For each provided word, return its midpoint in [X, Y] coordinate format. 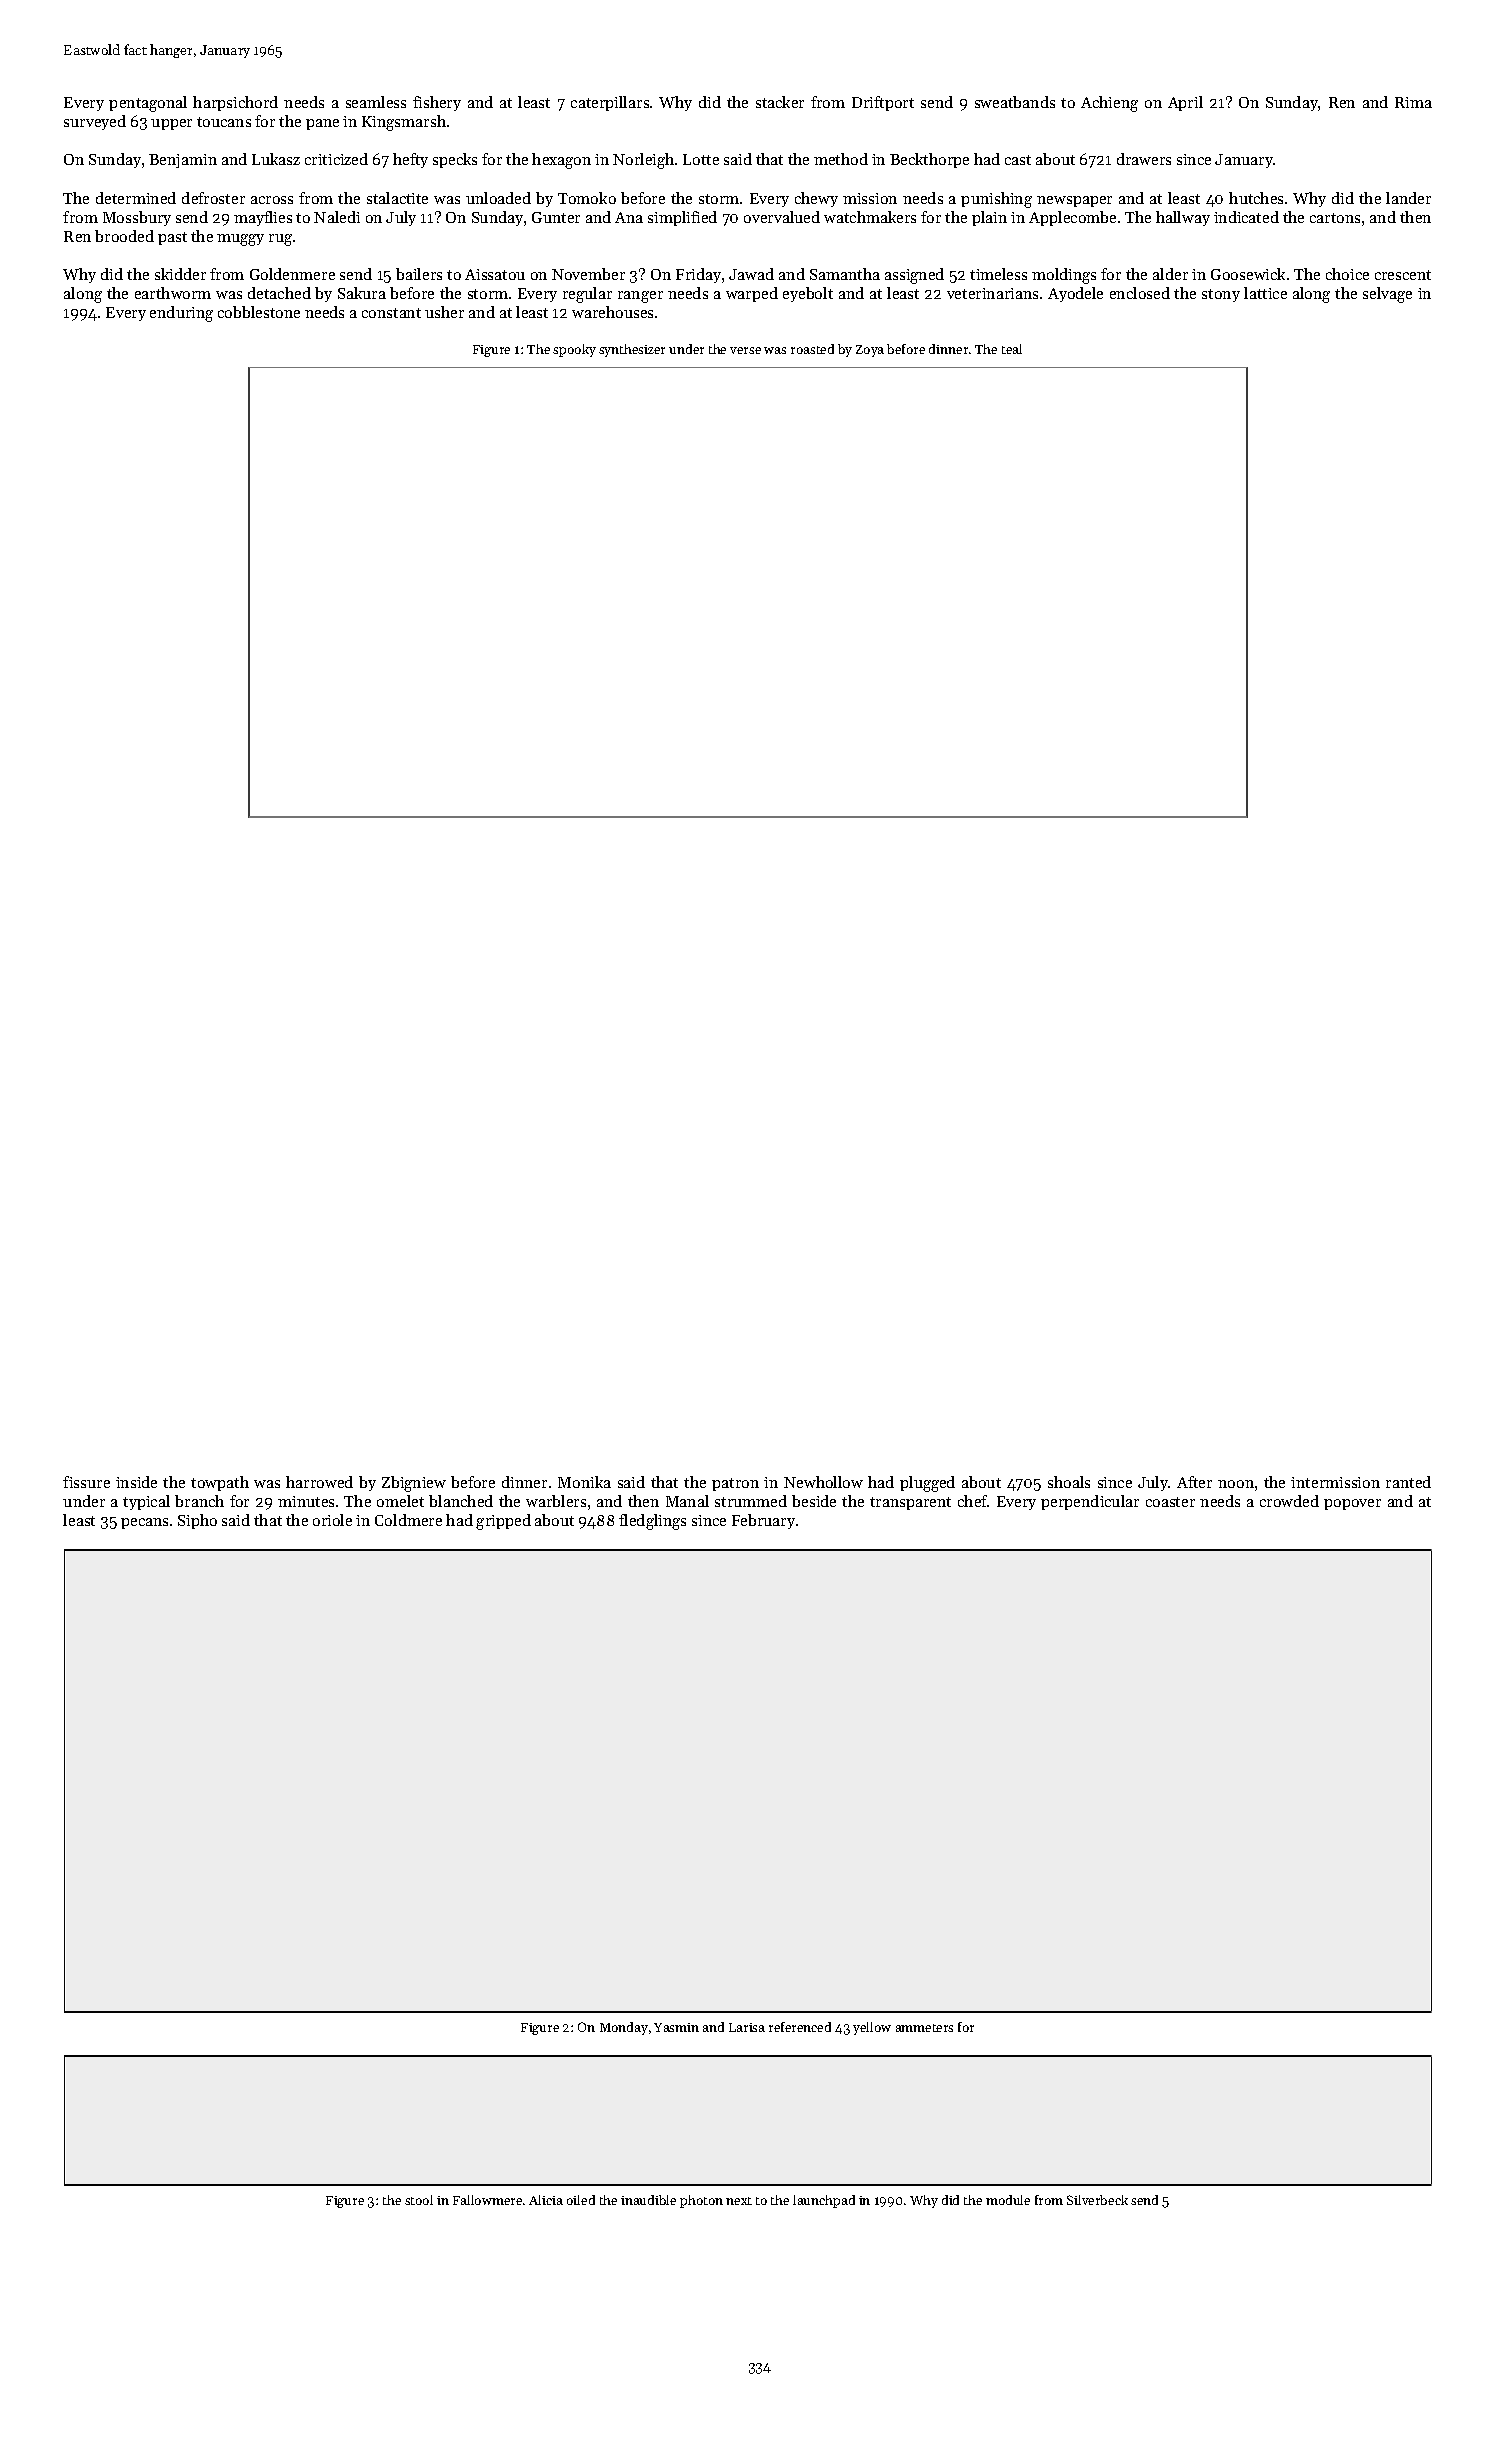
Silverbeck [1097, 2200]
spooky [574, 350]
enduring [181, 314]
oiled [581, 2200]
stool [419, 2200]
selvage [1387, 295]
